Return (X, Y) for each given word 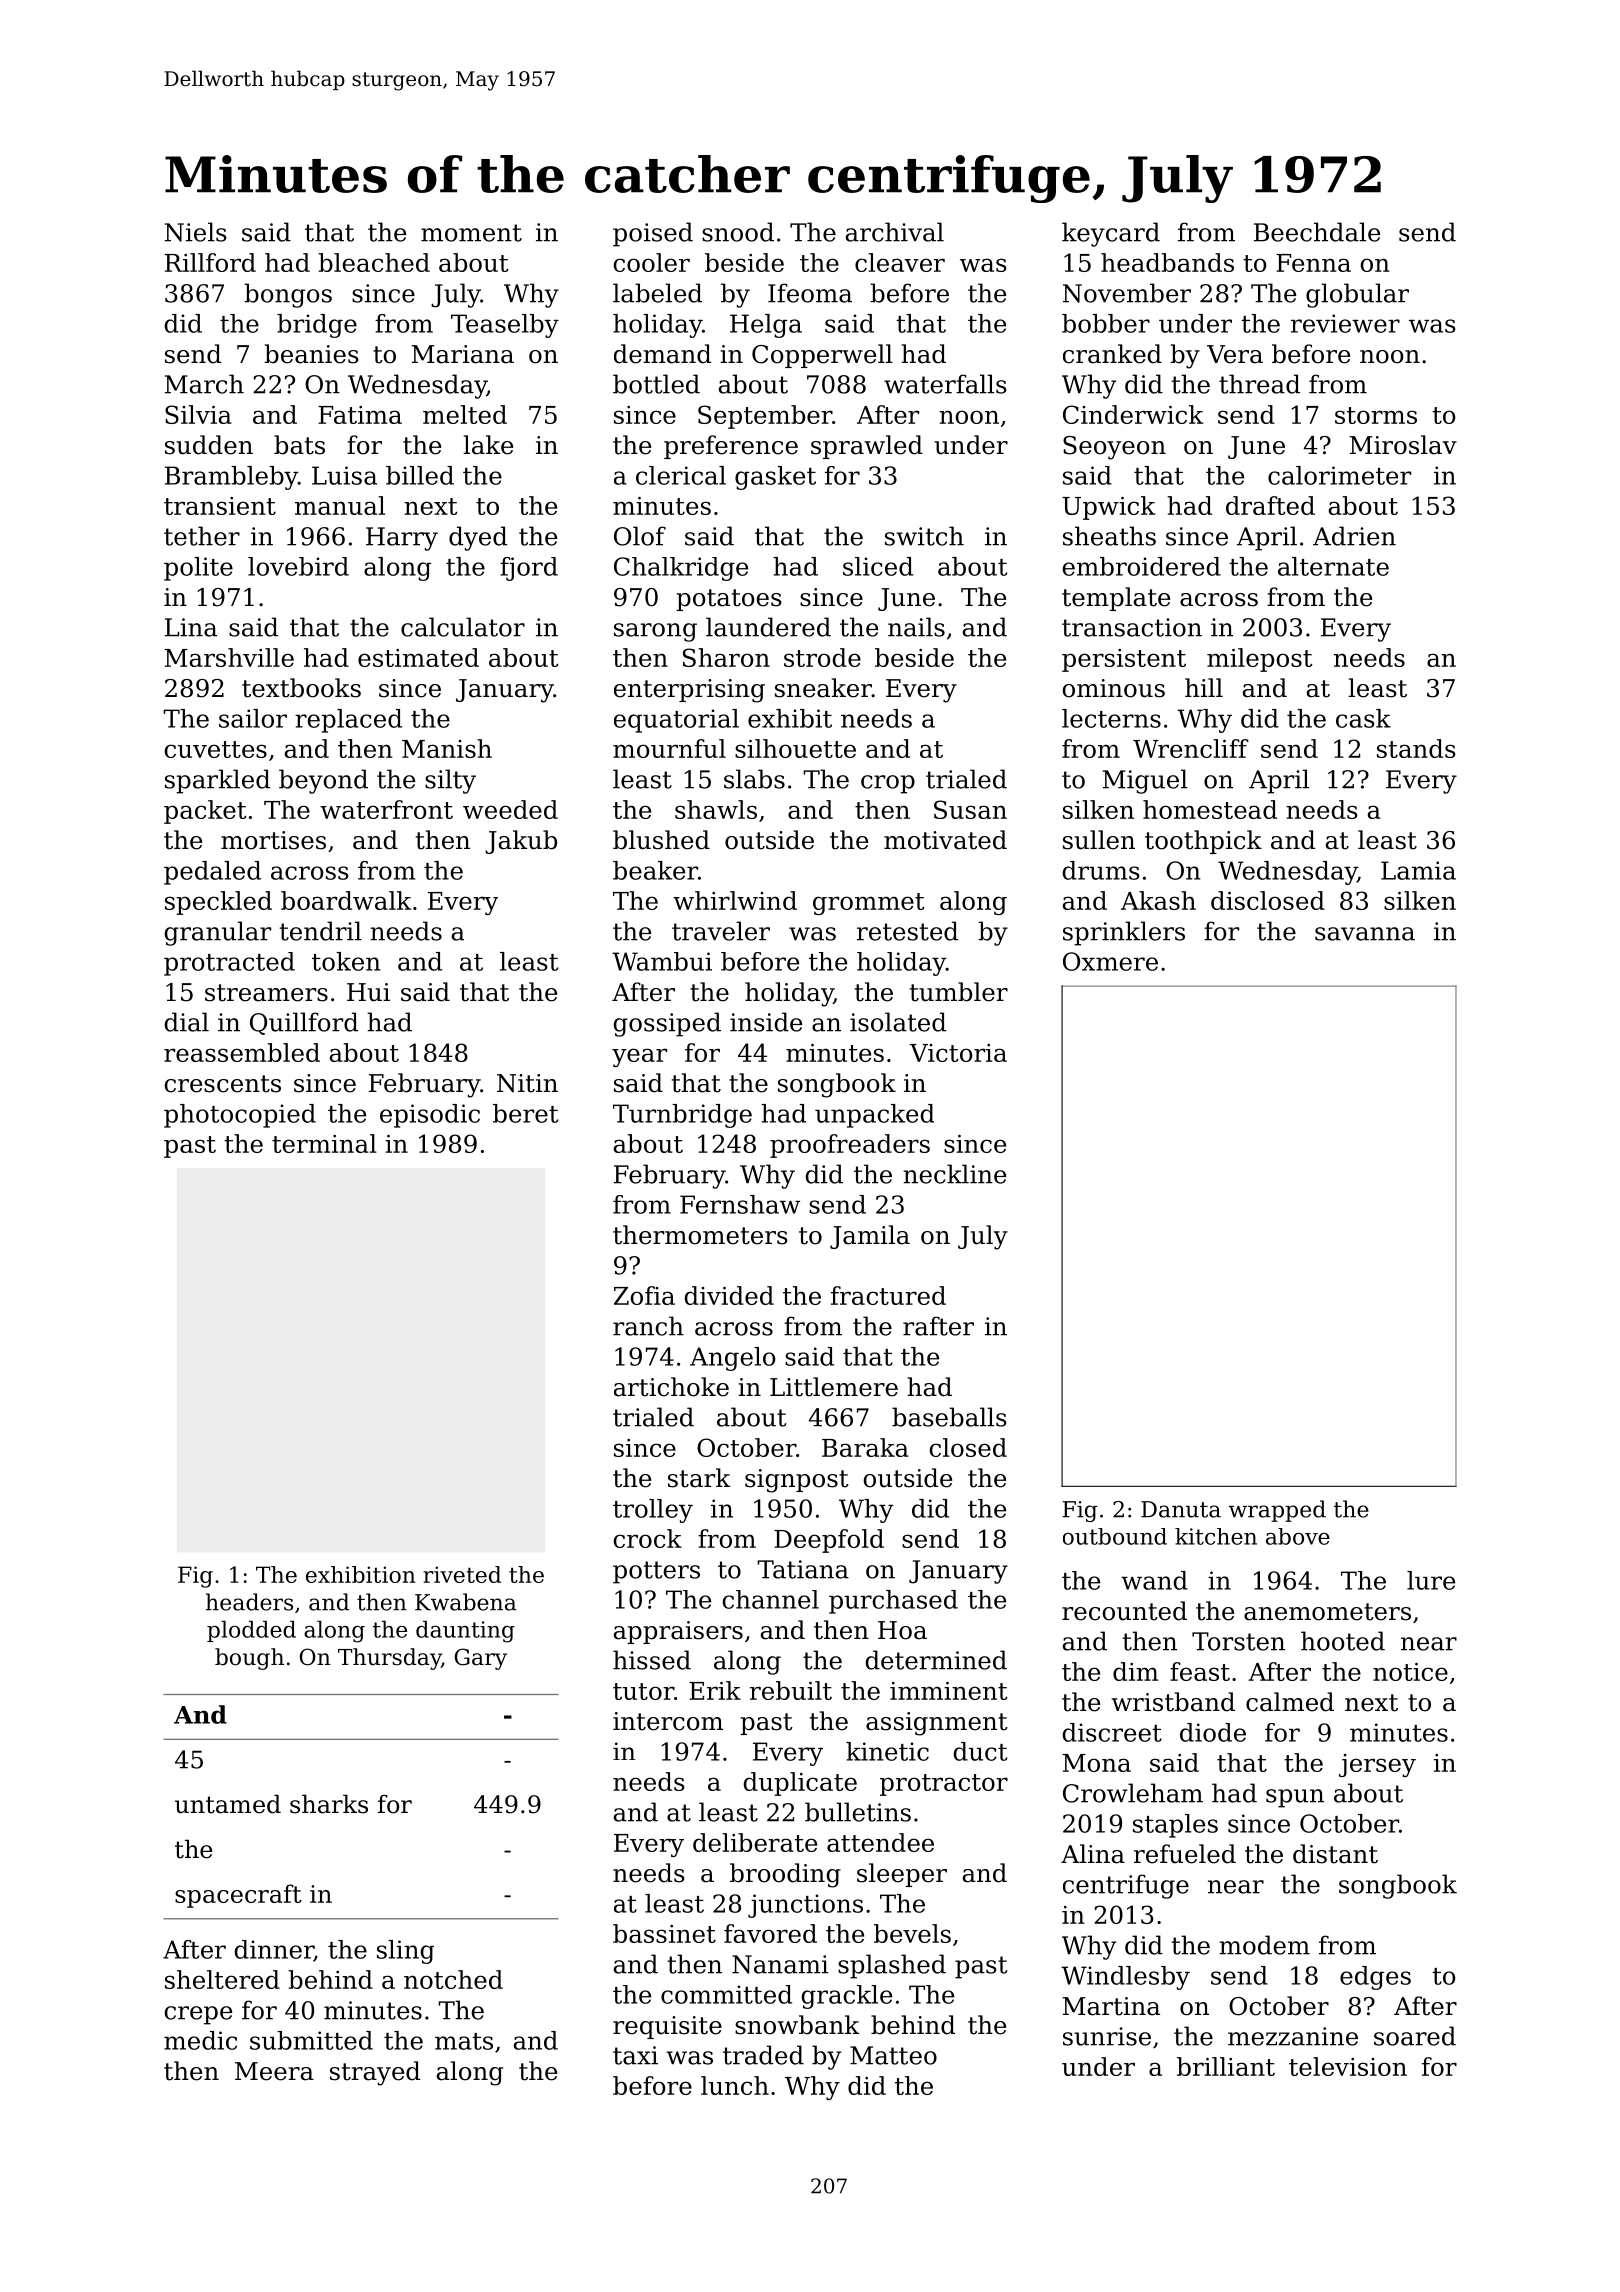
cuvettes (215, 749)
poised (653, 234)
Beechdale (1317, 232)
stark (699, 1478)
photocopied (240, 1116)
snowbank (797, 2025)
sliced (878, 566)
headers (249, 1602)
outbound (1115, 1536)
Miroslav (1403, 445)
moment (471, 233)
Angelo (732, 1359)
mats (464, 2041)
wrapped (1277, 1511)
